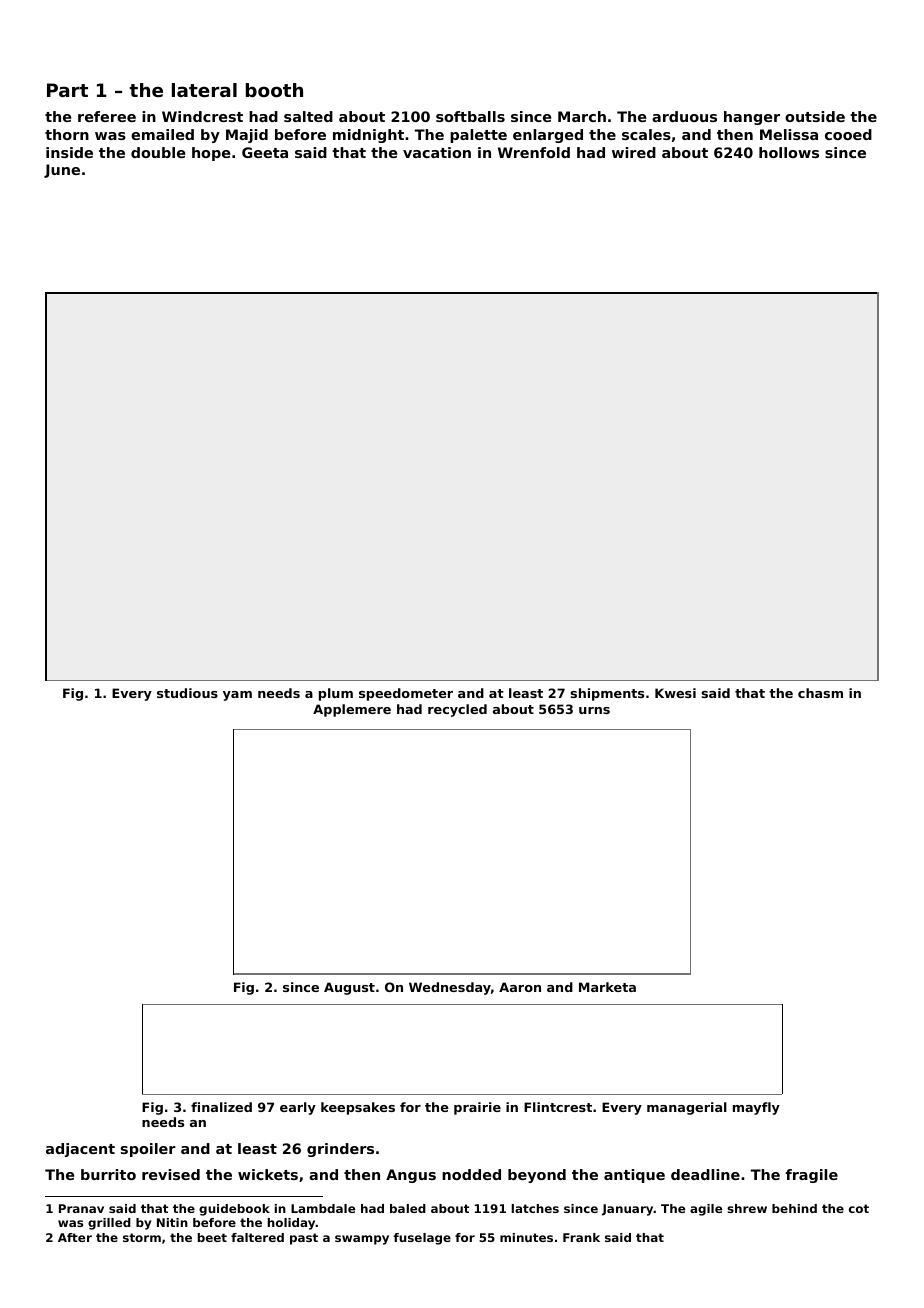  I want to click on studious, so click(187, 693).
